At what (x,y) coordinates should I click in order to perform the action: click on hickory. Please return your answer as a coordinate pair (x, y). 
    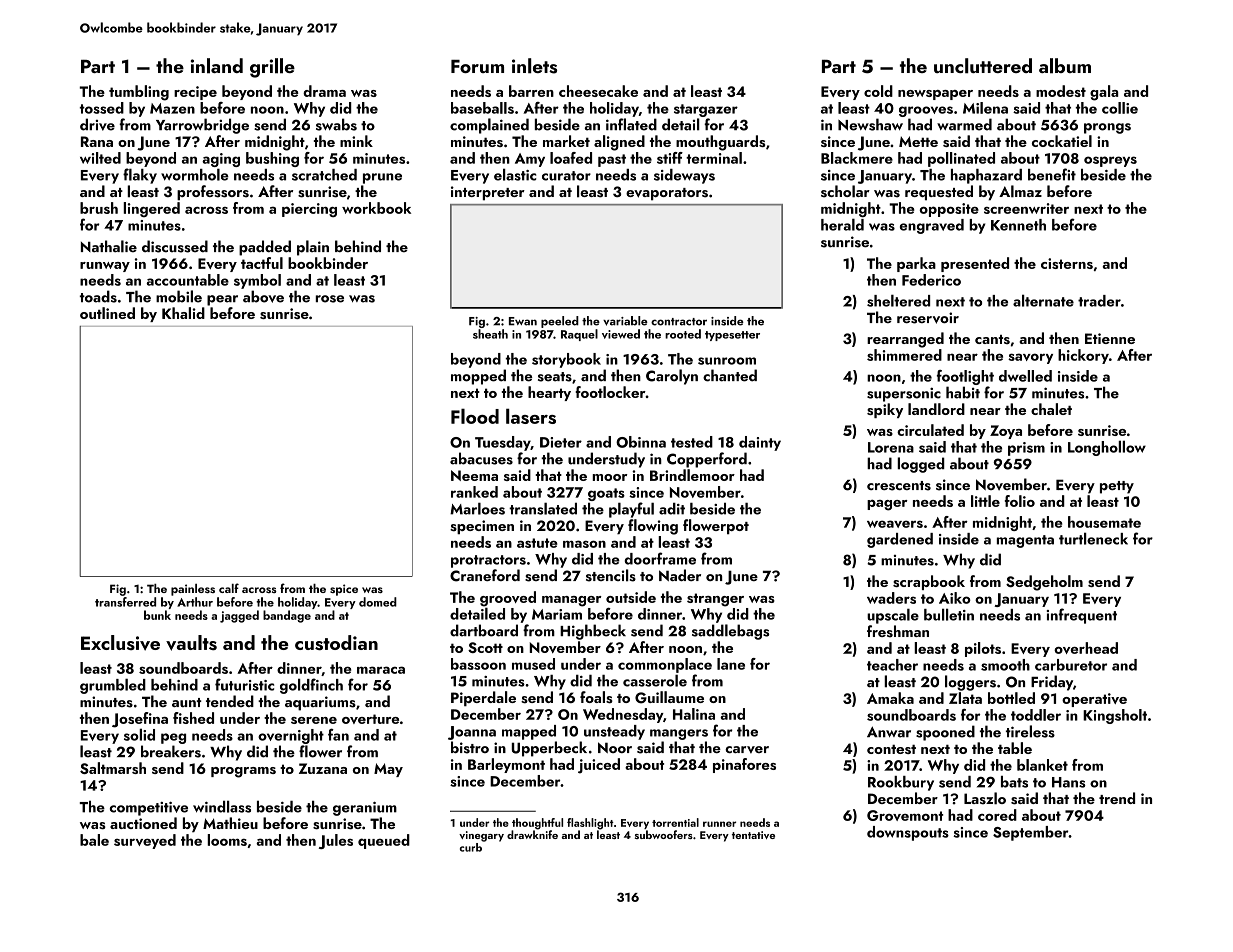
    Looking at the image, I should click on (1083, 356).
